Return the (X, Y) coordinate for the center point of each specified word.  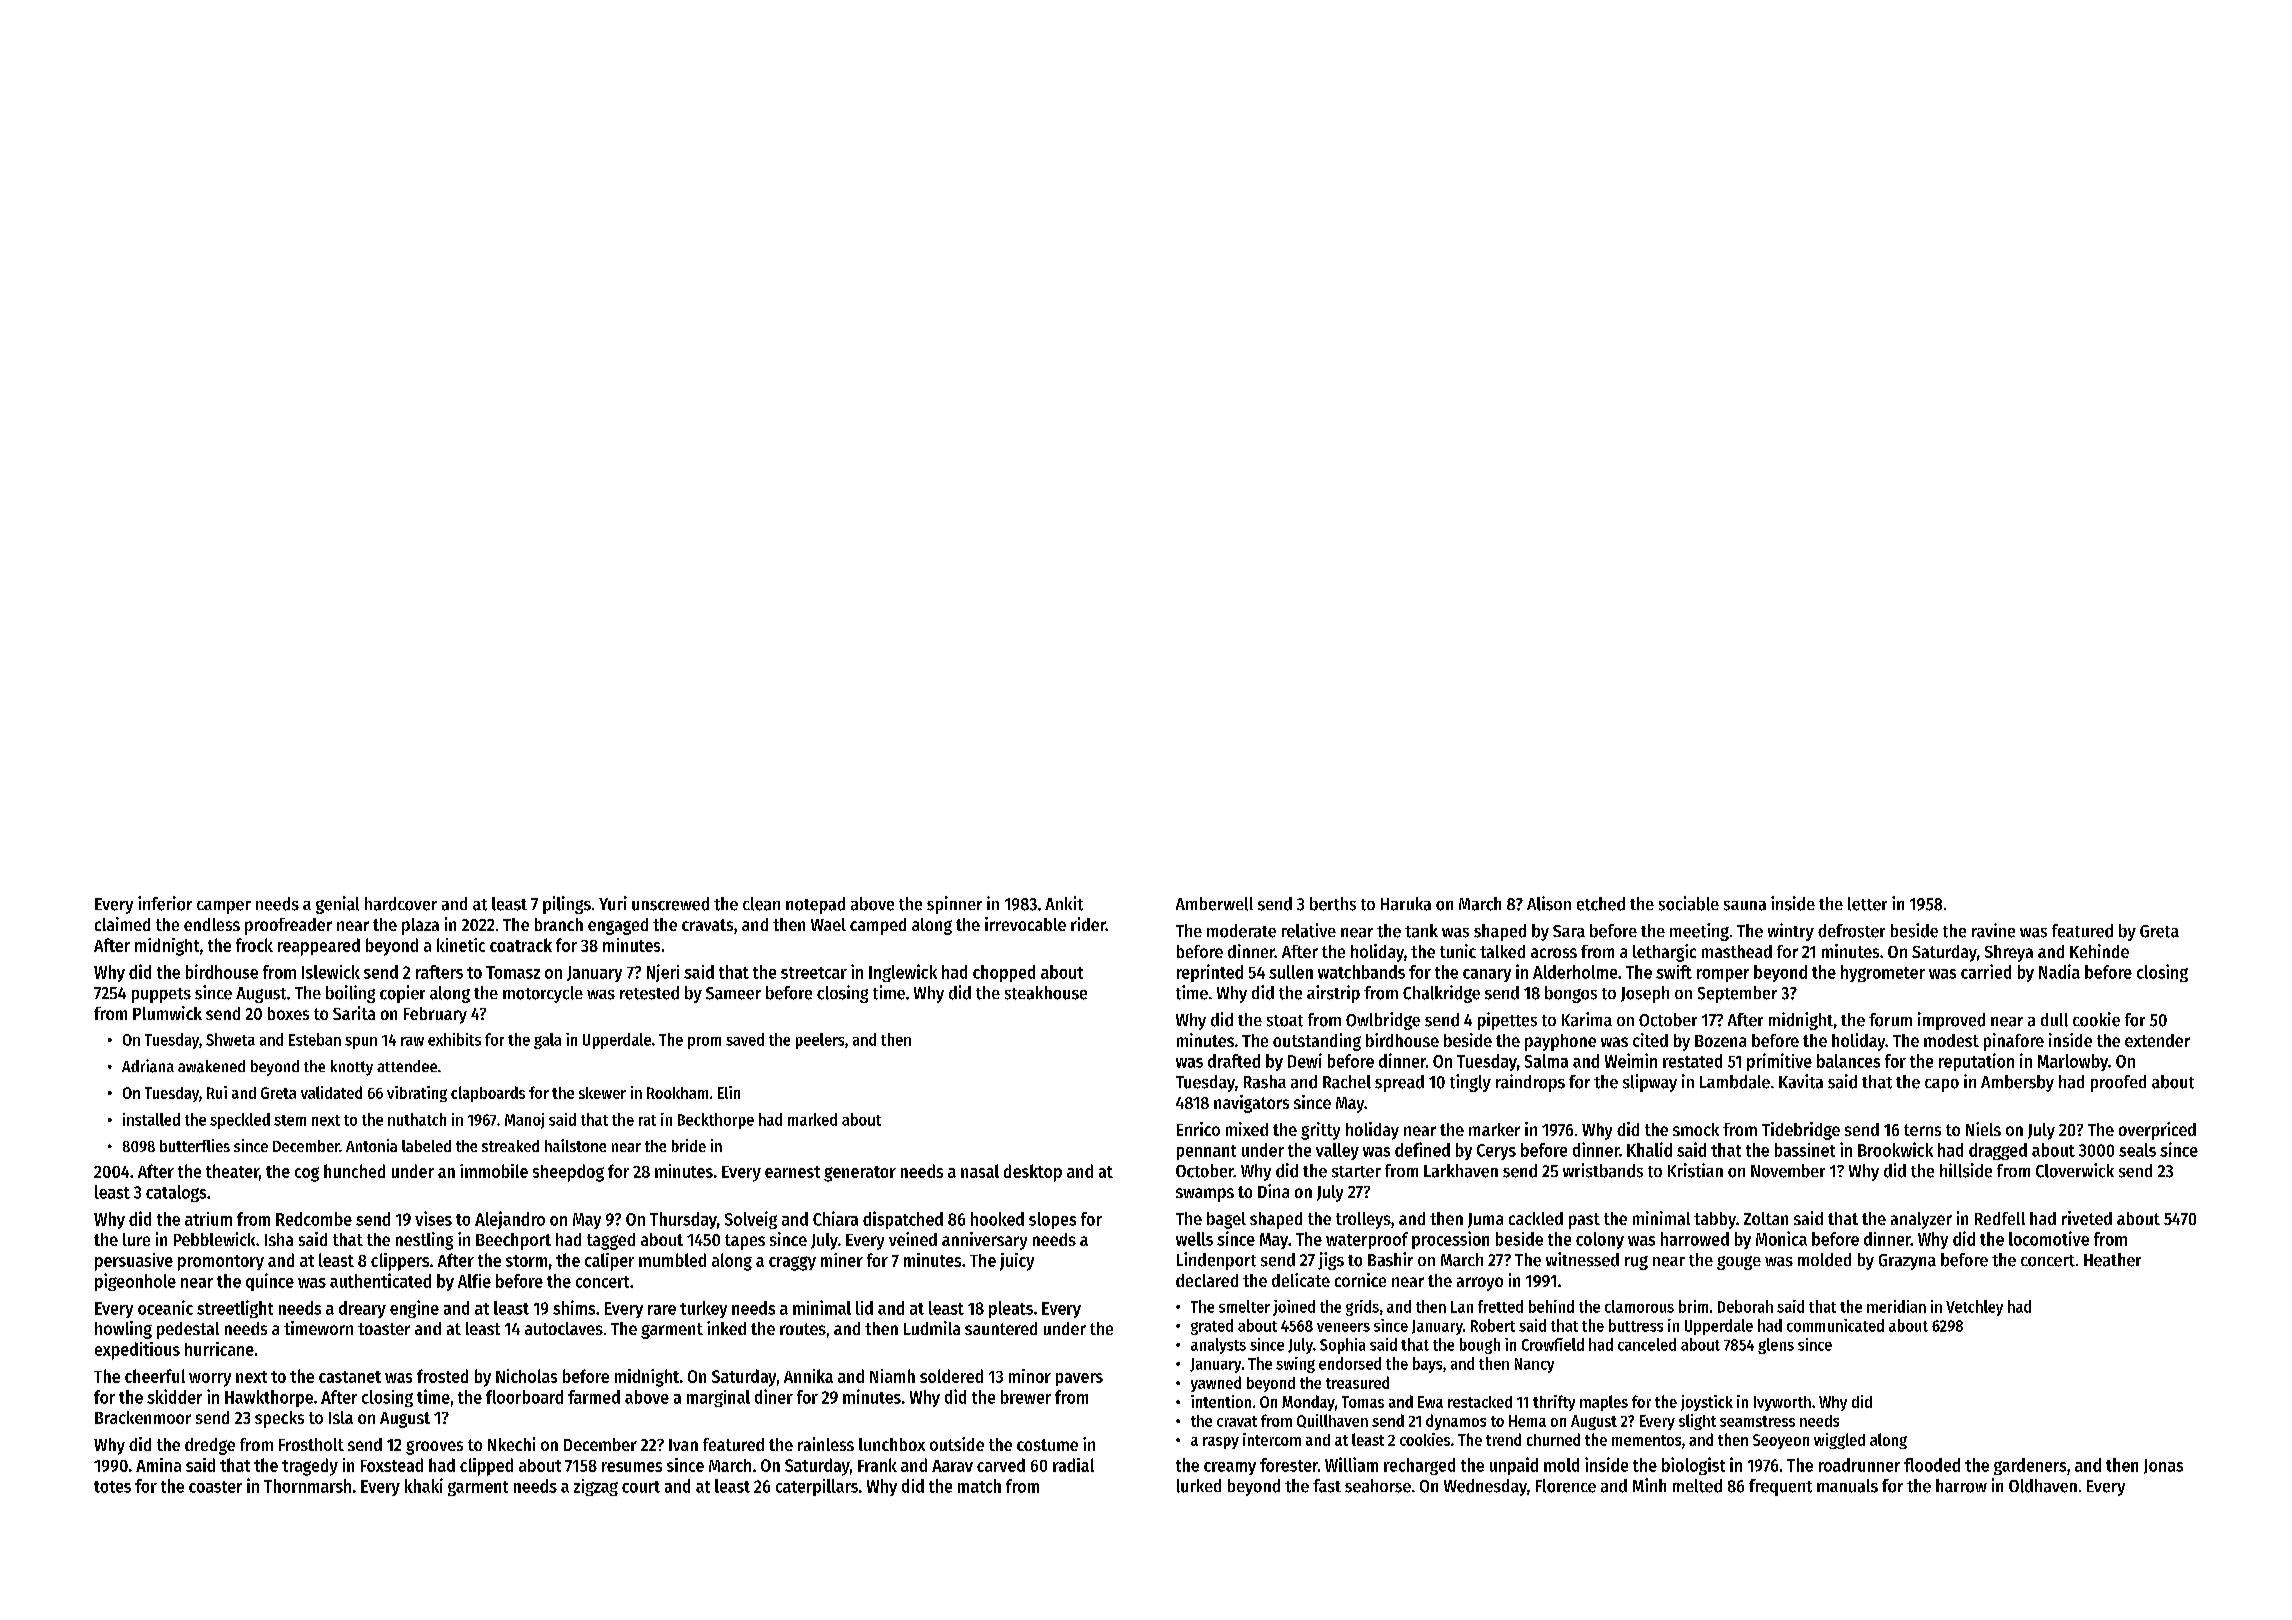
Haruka (1406, 904)
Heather (2112, 1260)
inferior (165, 903)
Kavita (1801, 1081)
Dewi (1305, 1060)
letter (1867, 904)
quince (270, 1282)
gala (547, 1041)
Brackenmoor (143, 1417)
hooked (997, 1219)
